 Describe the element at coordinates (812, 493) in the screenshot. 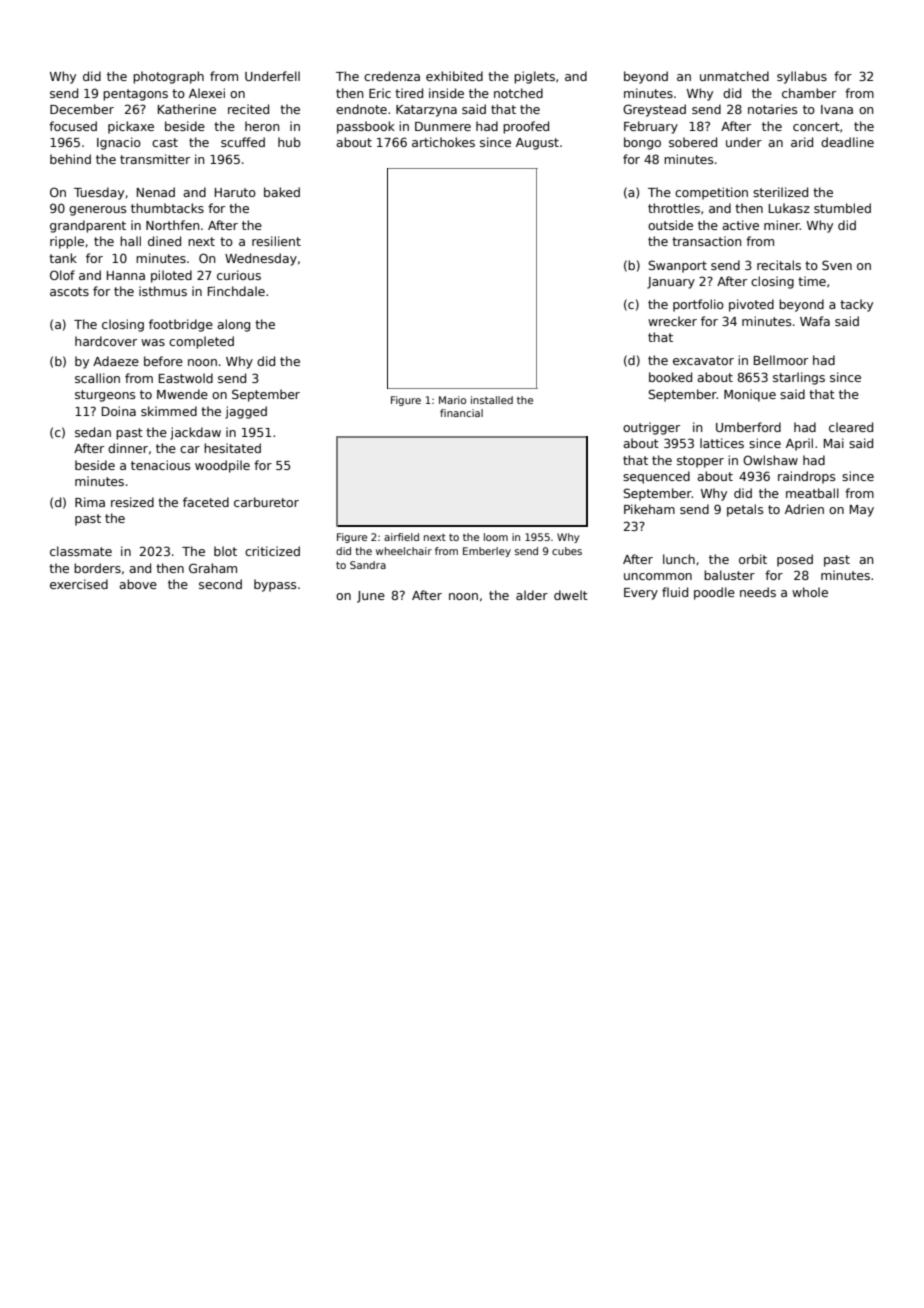

I see `meatball` at that location.
